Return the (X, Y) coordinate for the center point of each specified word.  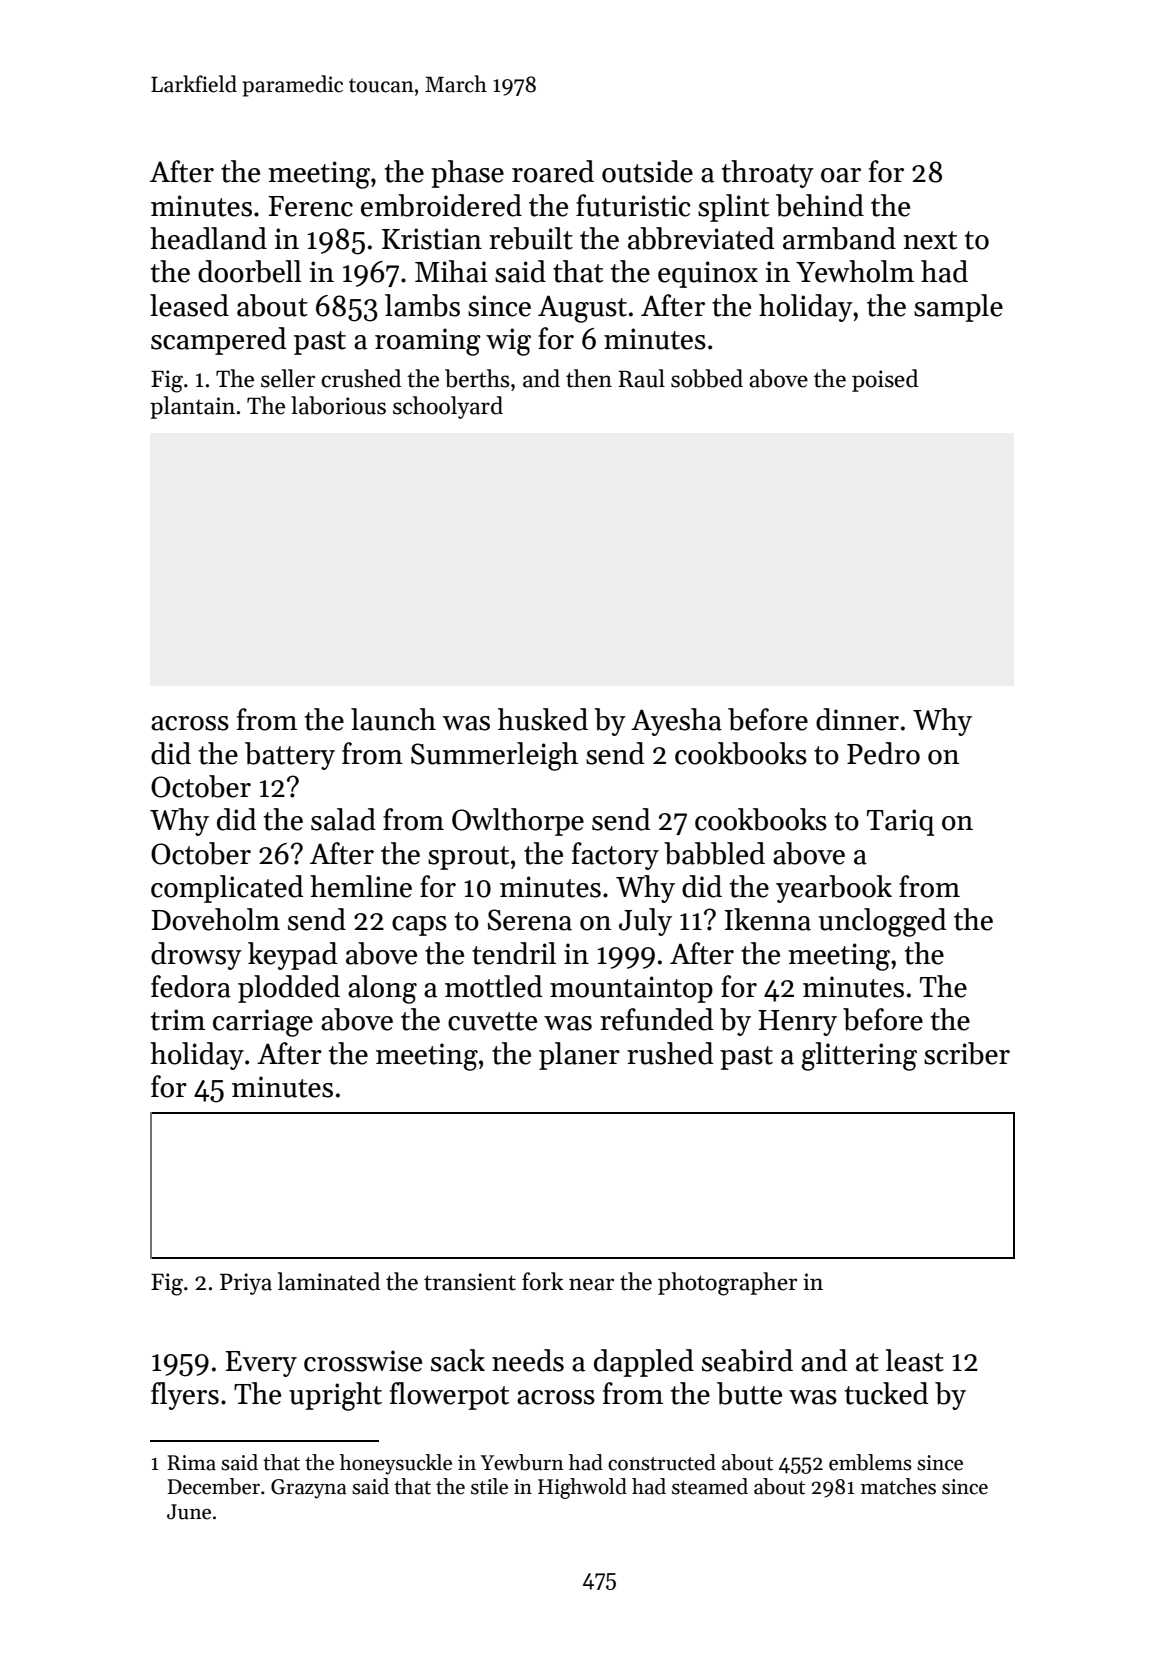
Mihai (451, 271)
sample (958, 308)
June (189, 1512)
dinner (857, 719)
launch (393, 719)
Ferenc (310, 206)
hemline (361, 886)
